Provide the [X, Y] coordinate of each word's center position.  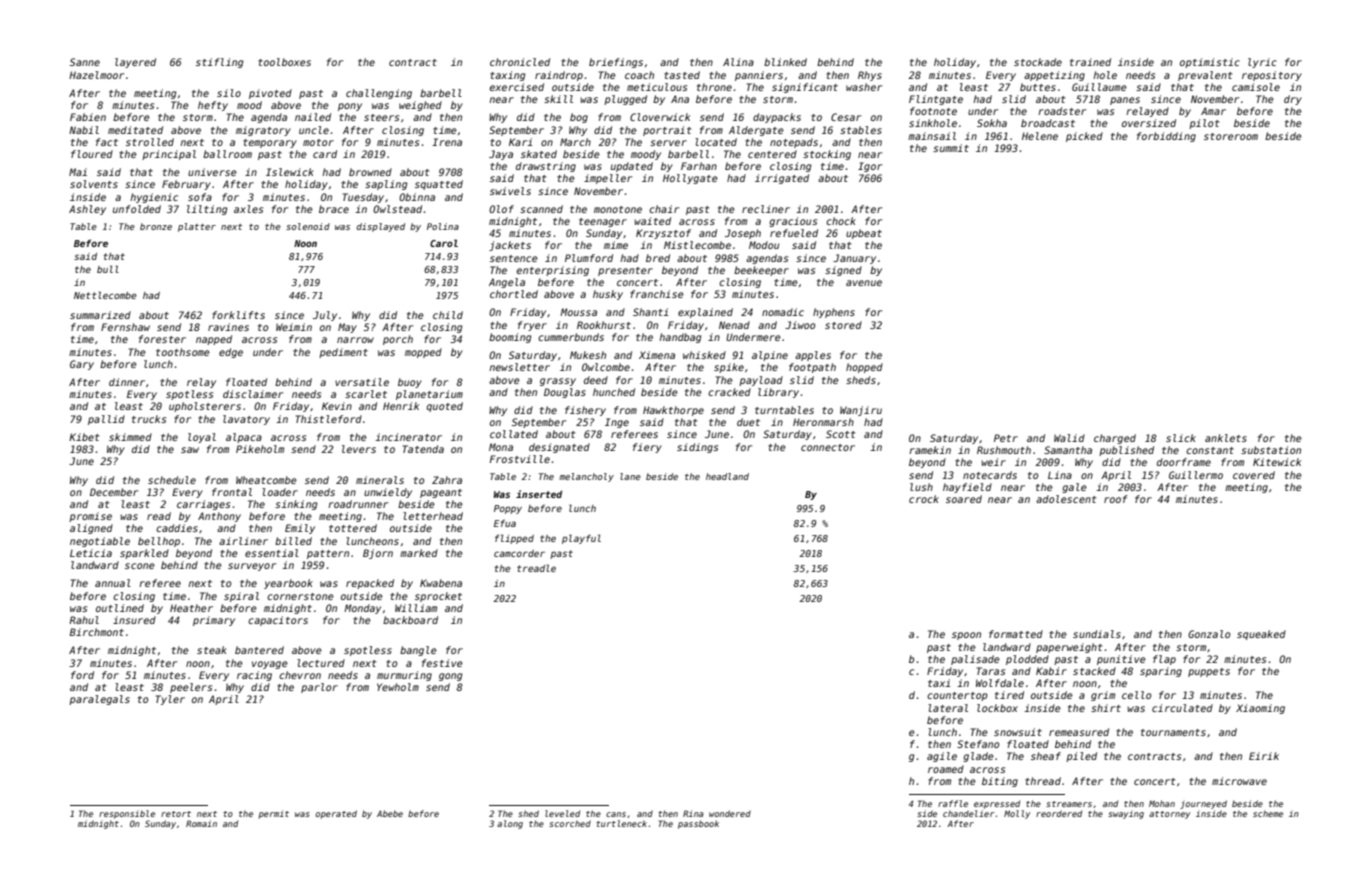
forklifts [238, 315]
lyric [1262, 63]
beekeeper [761, 271]
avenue [864, 283]
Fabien [88, 117]
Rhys [870, 76]
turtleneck [621, 823]
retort [176, 814]
